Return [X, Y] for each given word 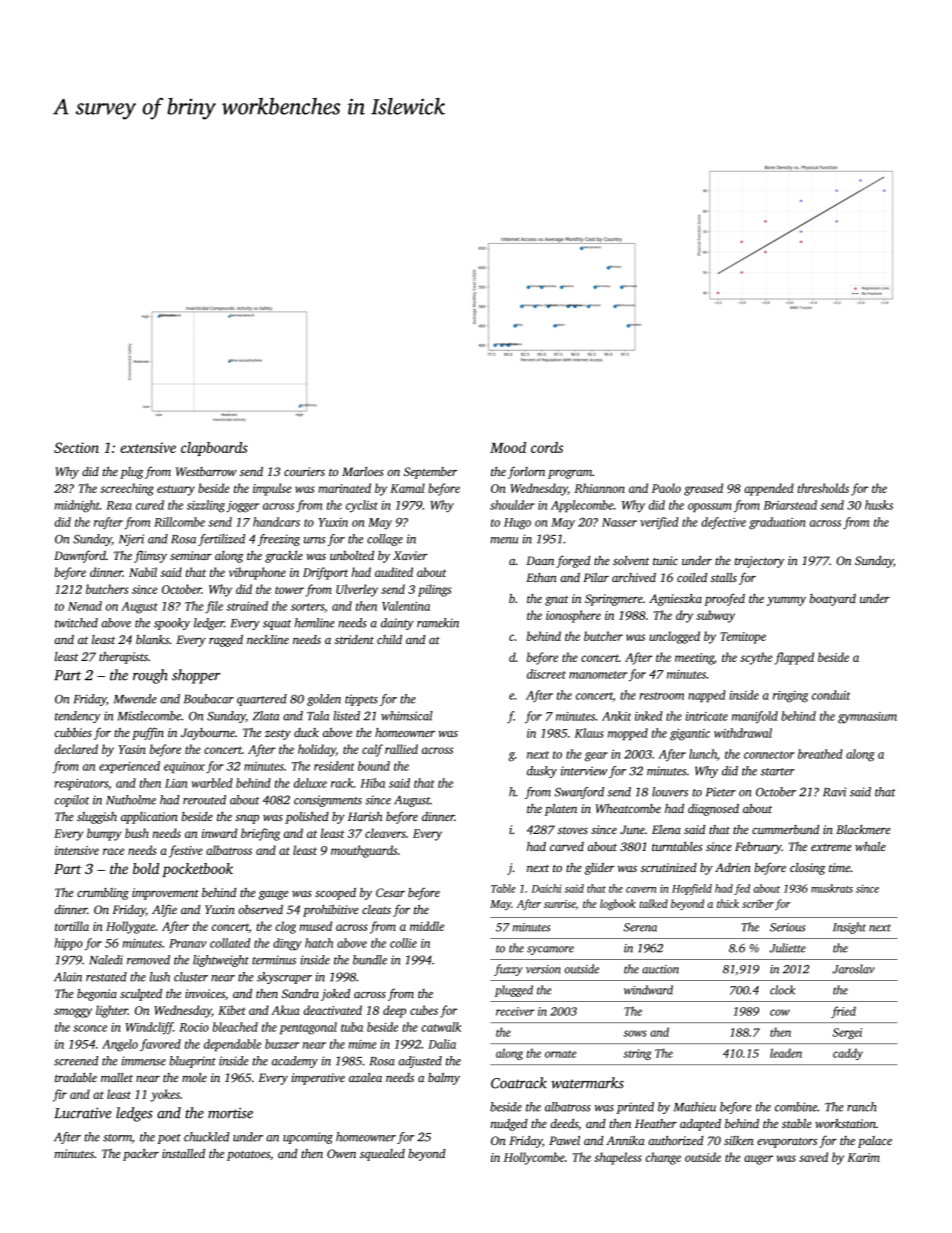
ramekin [438, 623]
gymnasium [867, 718]
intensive [77, 850]
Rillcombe [179, 522]
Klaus [589, 733]
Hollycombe [534, 1158]
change [663, 1158]
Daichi [546, 888]
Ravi [834, 792]
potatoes [248, 1156]
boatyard [833, 600]
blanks [152, 639]
